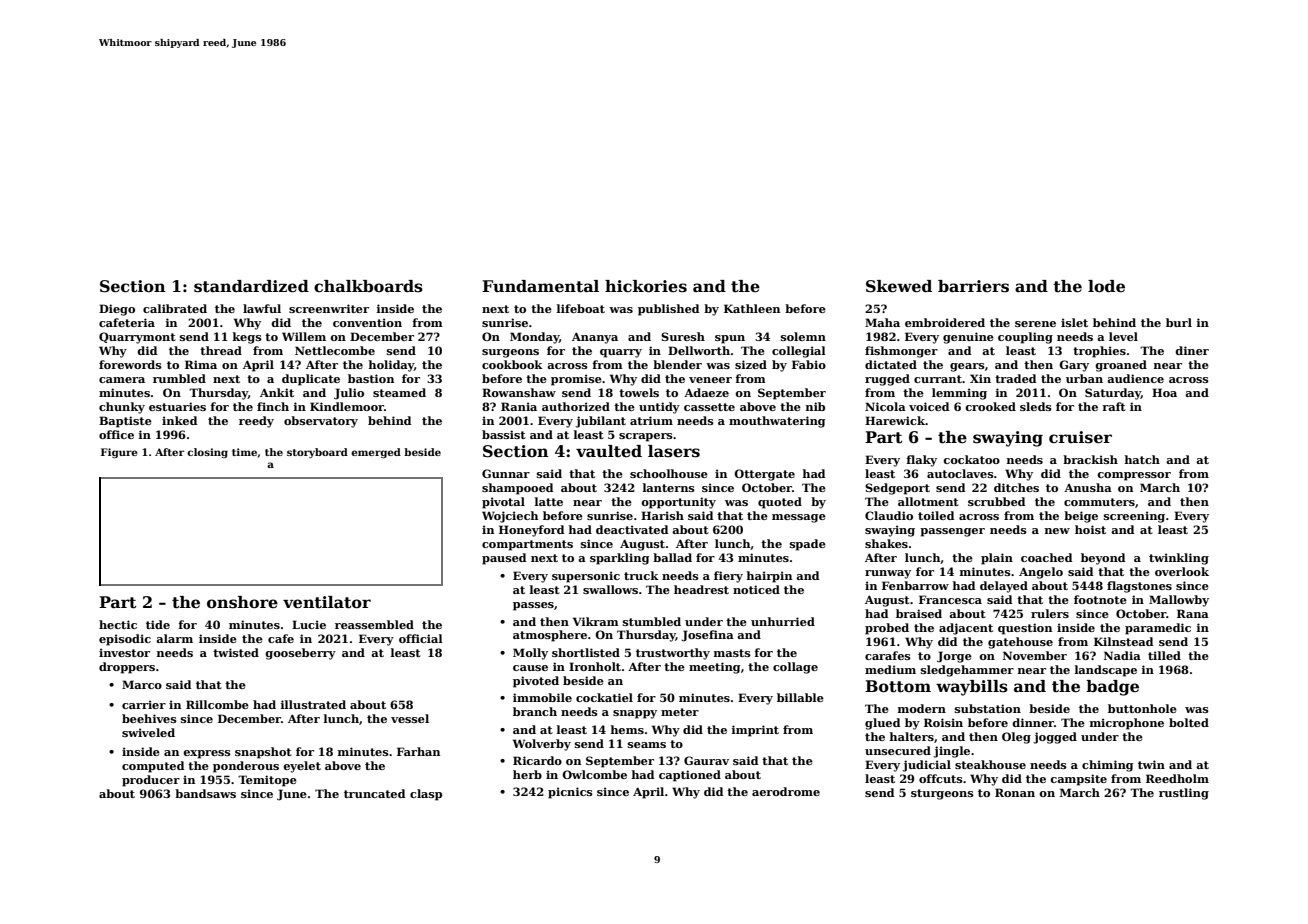 This page has width=1308, height=924. Describe the element at coordinates (313, 704) in the page. I see `illustrated` at that location.
